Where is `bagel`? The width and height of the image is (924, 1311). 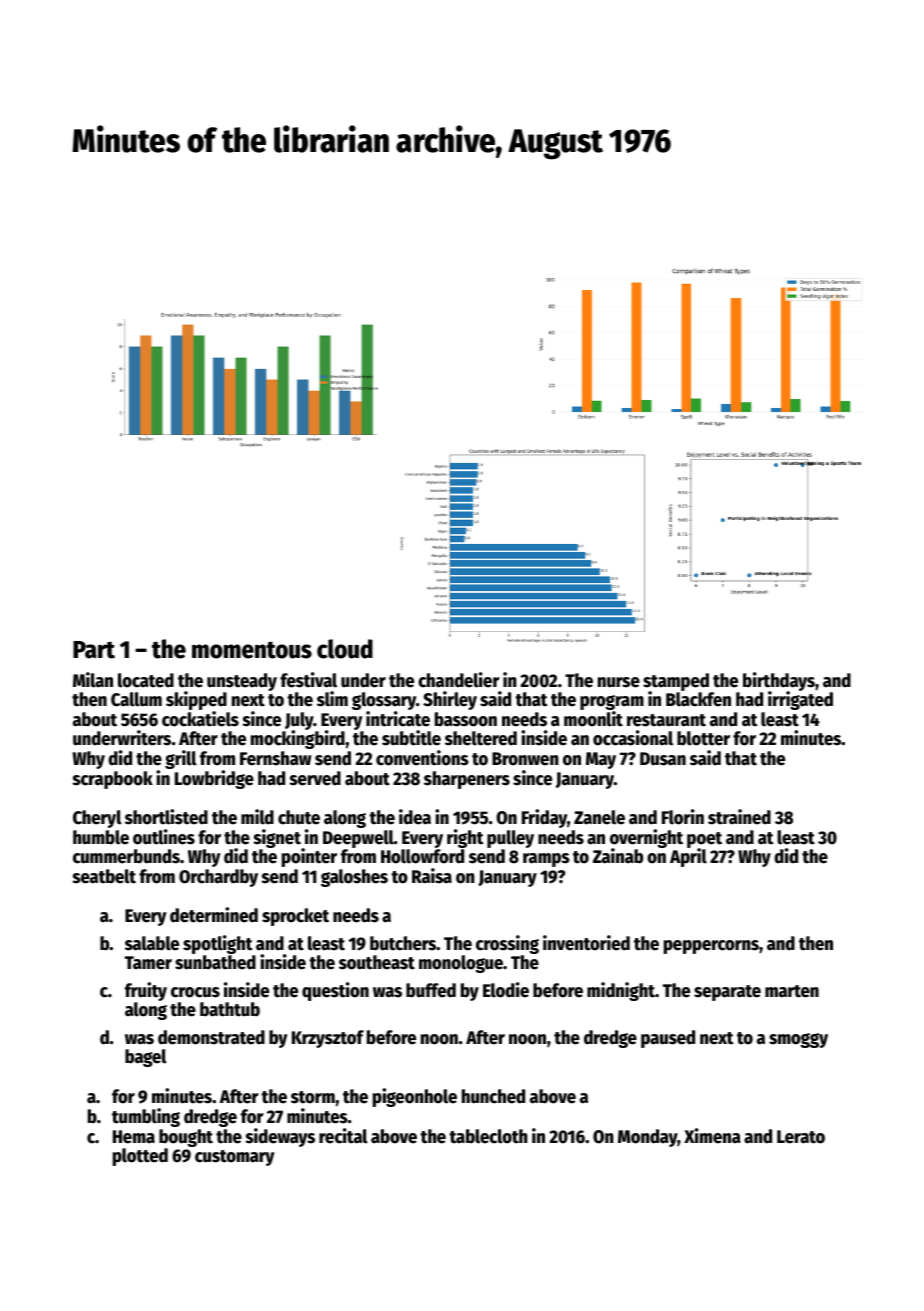
bagel is located at coordinates (146, 1058).
